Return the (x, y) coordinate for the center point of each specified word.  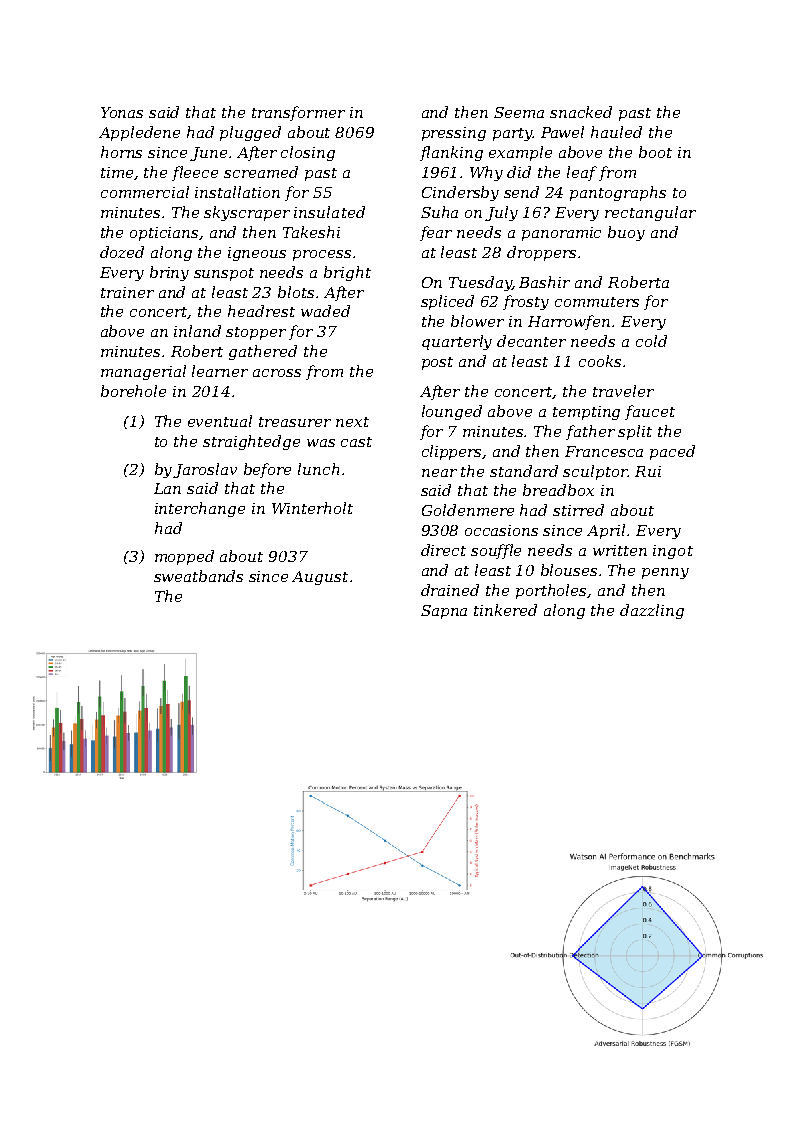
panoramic (561, 234)
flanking (451, 153)
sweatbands (198, 576)
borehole (133, 391)
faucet (650, 412)
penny (665, 573)
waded (325, 311)
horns (121, 152)
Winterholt (312, 508)
